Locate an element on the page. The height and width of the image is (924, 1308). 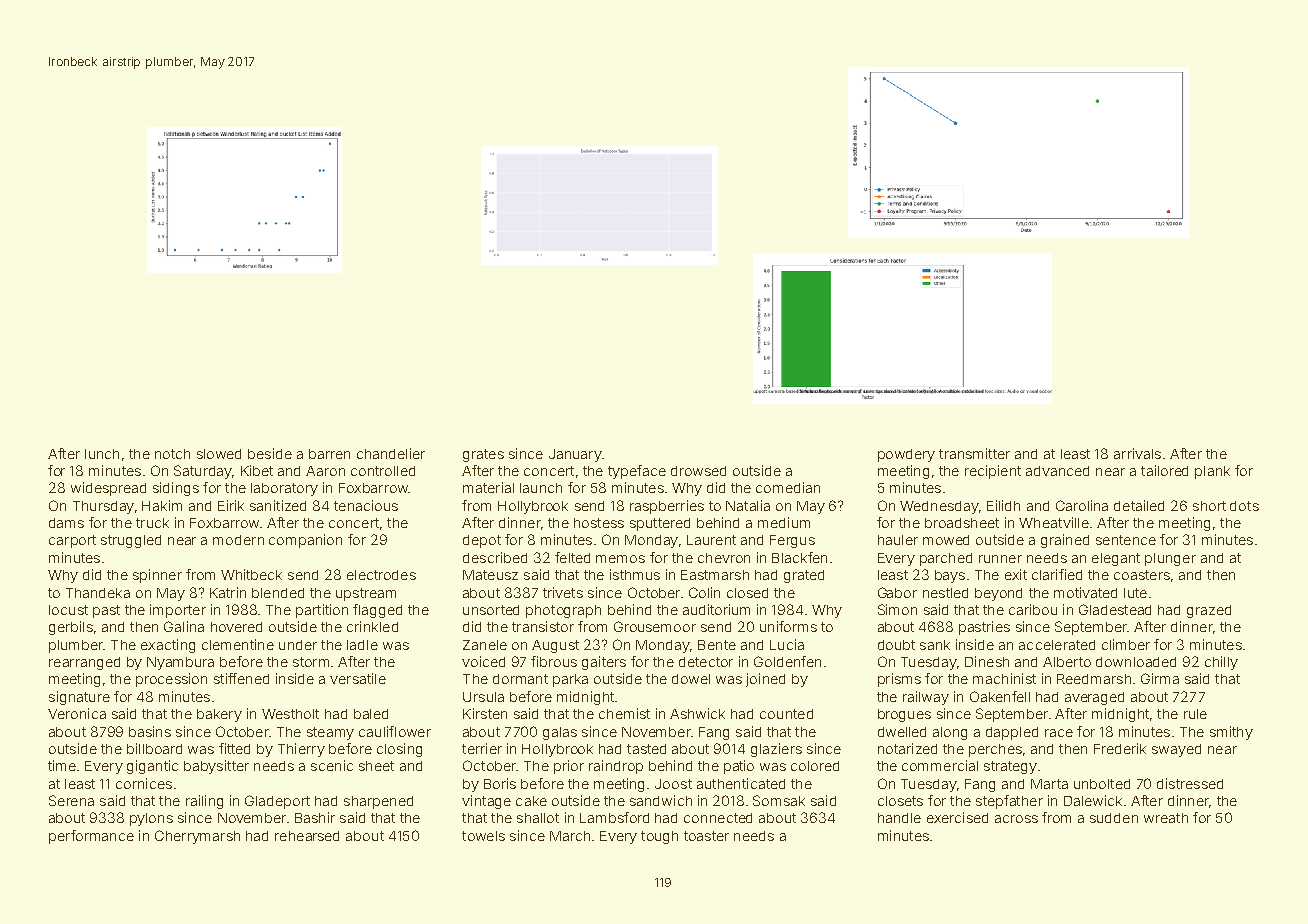
machinist is located at coordinates (1004, 678).
